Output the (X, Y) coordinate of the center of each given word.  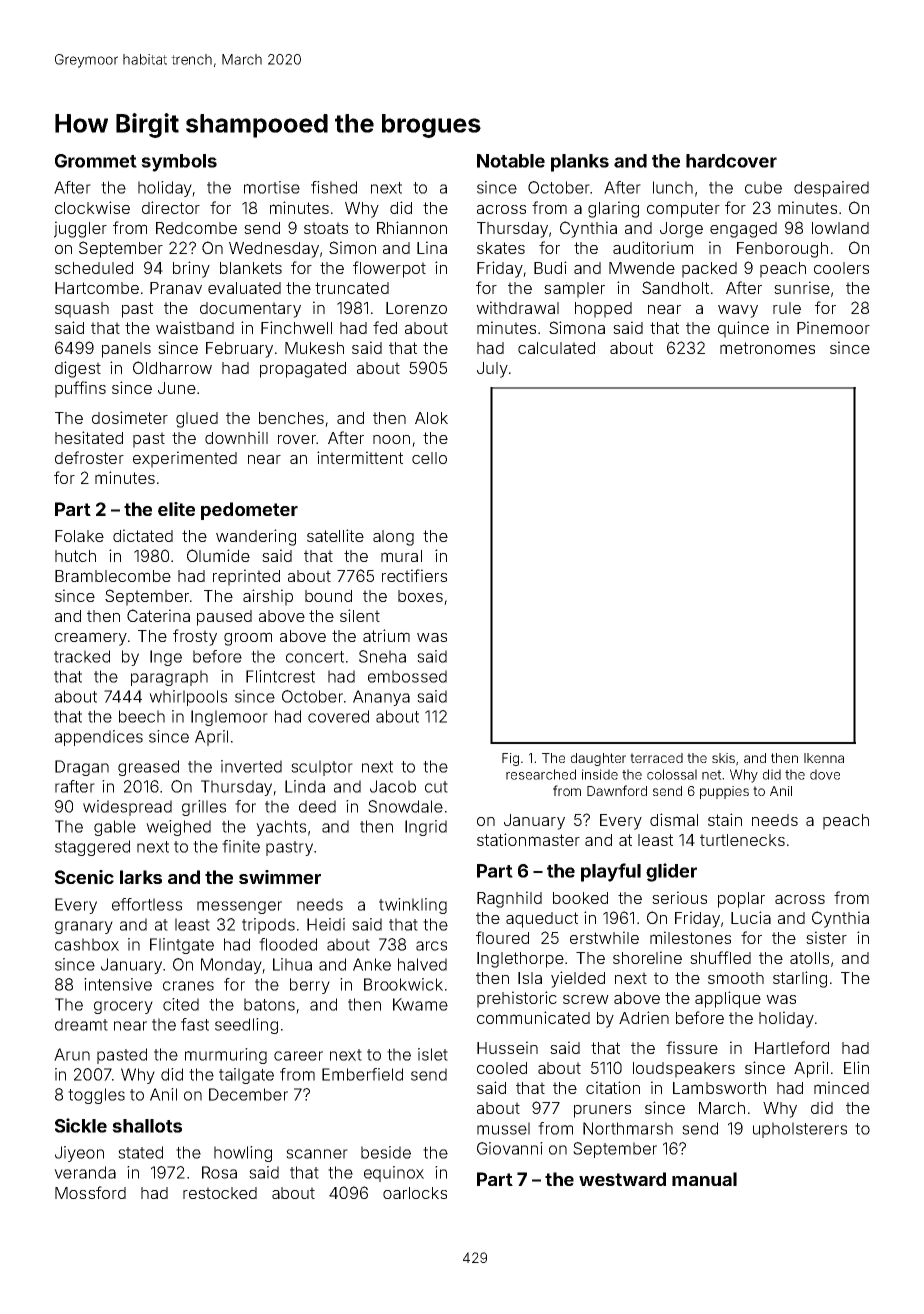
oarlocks (415, 1193)
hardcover (731, 161)
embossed (407, 676)
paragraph (169, 678)
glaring (613, 209)
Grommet (96, 161)
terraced (656, 758)
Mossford (90, 1192)
